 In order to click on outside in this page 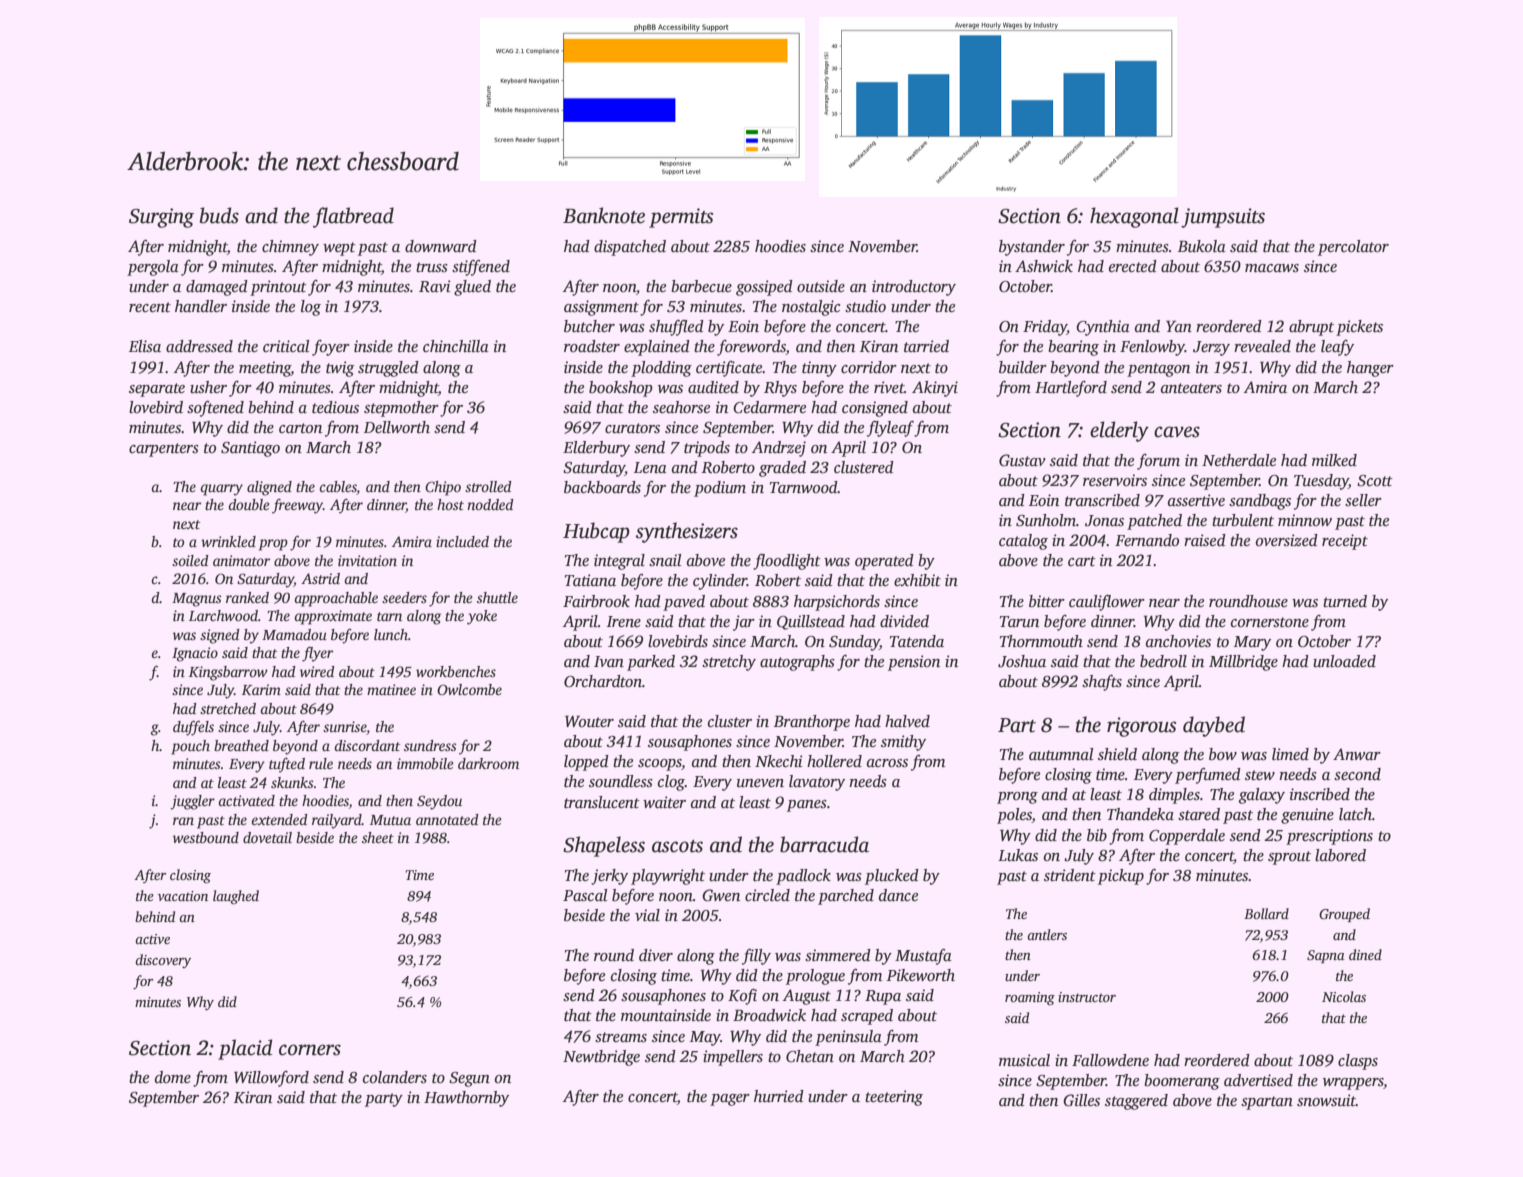, I will do `click(821, 286)`.
